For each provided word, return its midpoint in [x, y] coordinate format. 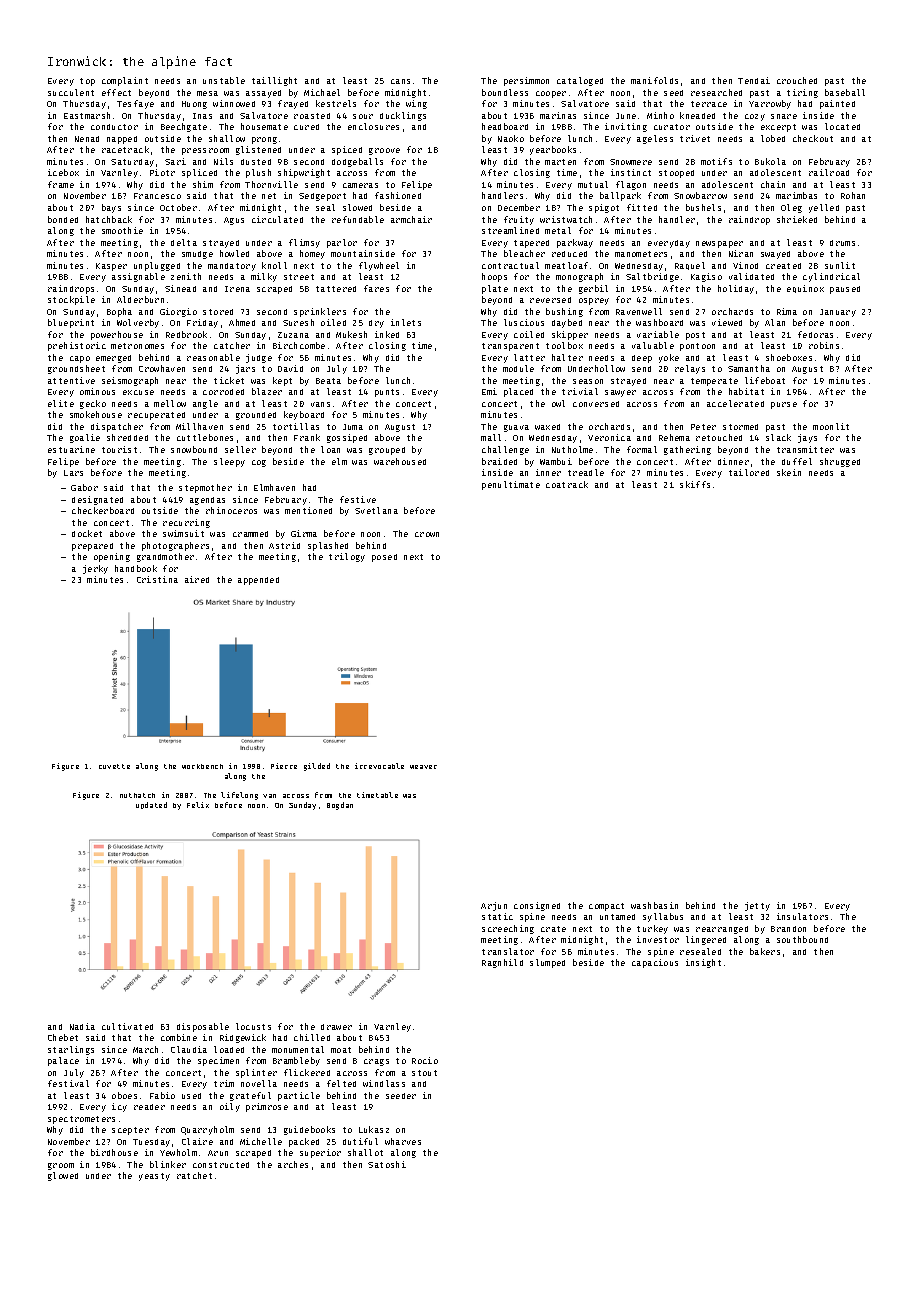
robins [824, 345]
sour [363, 116]
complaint [125, 81]
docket [87, 533]
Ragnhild [502, 963]
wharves [403, 1141]
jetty [757, 906]
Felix [198, 805]
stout [424, 1073]
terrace [709, 104]
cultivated [127, 1026]
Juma [353, 427]
